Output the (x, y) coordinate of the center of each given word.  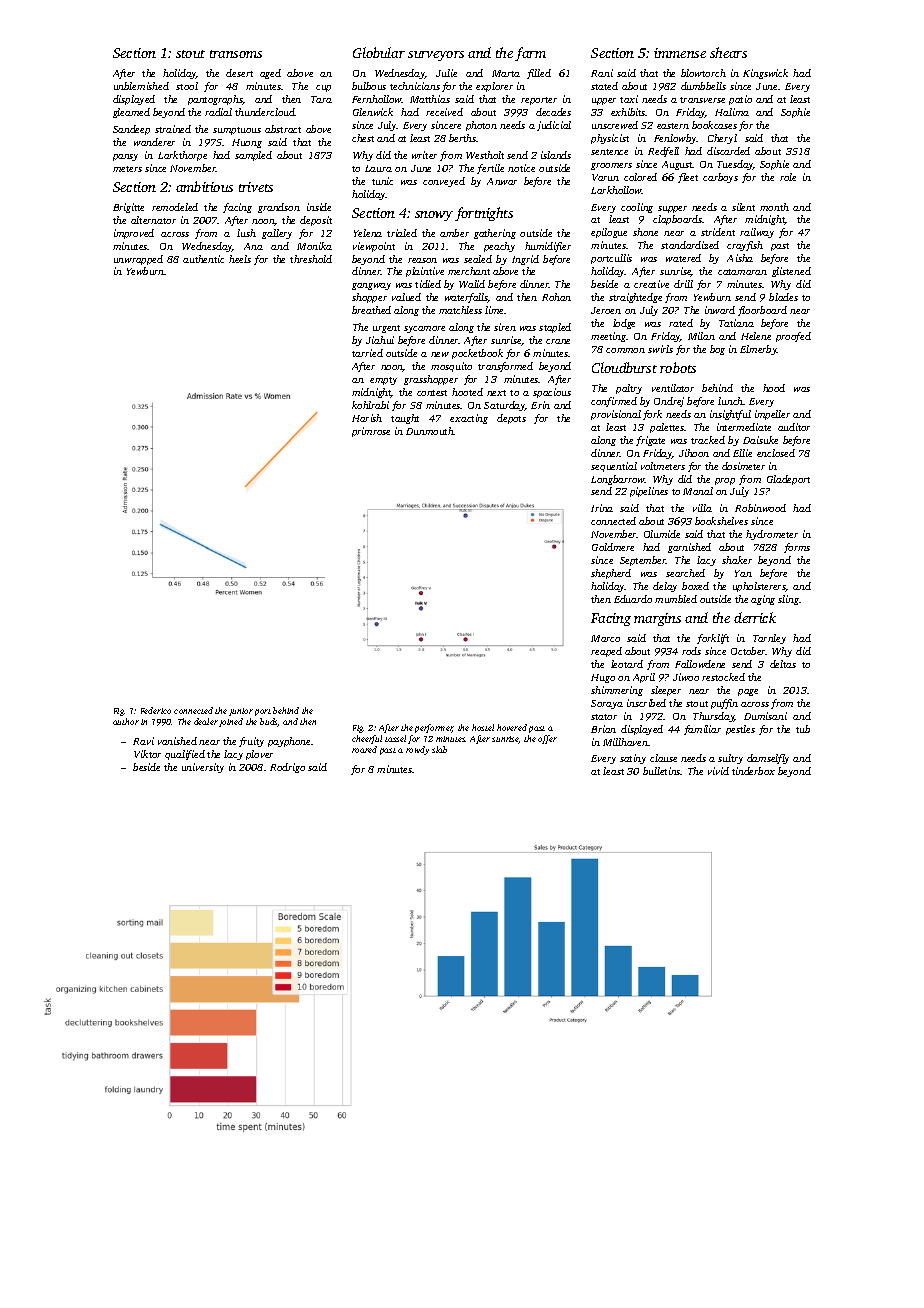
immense (680, 53)
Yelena (368, 233)
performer (434, 728)
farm (530, 54)
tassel (395, 738)
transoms (236, 54)
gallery (277, 234)
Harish (367, 418)
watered (683, 258)
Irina (602, 508)
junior (241, 712)
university (203, 768)
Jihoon (694, 453)
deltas (783, 664)
